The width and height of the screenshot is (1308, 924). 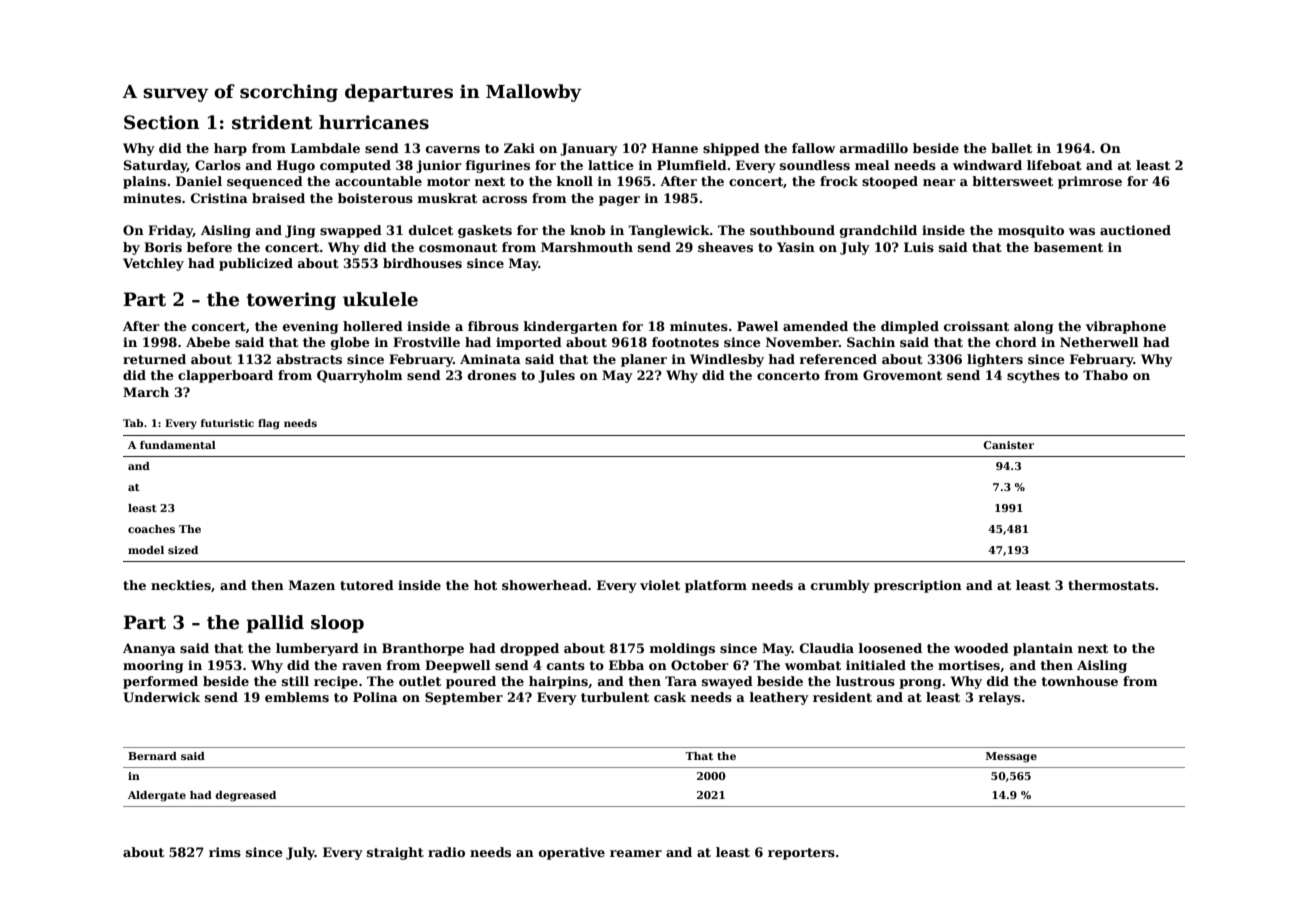 What do you see at coordinates (1111, 585) in the screenshot?
I see `thermostats` at bounding box center [1111, 585].
